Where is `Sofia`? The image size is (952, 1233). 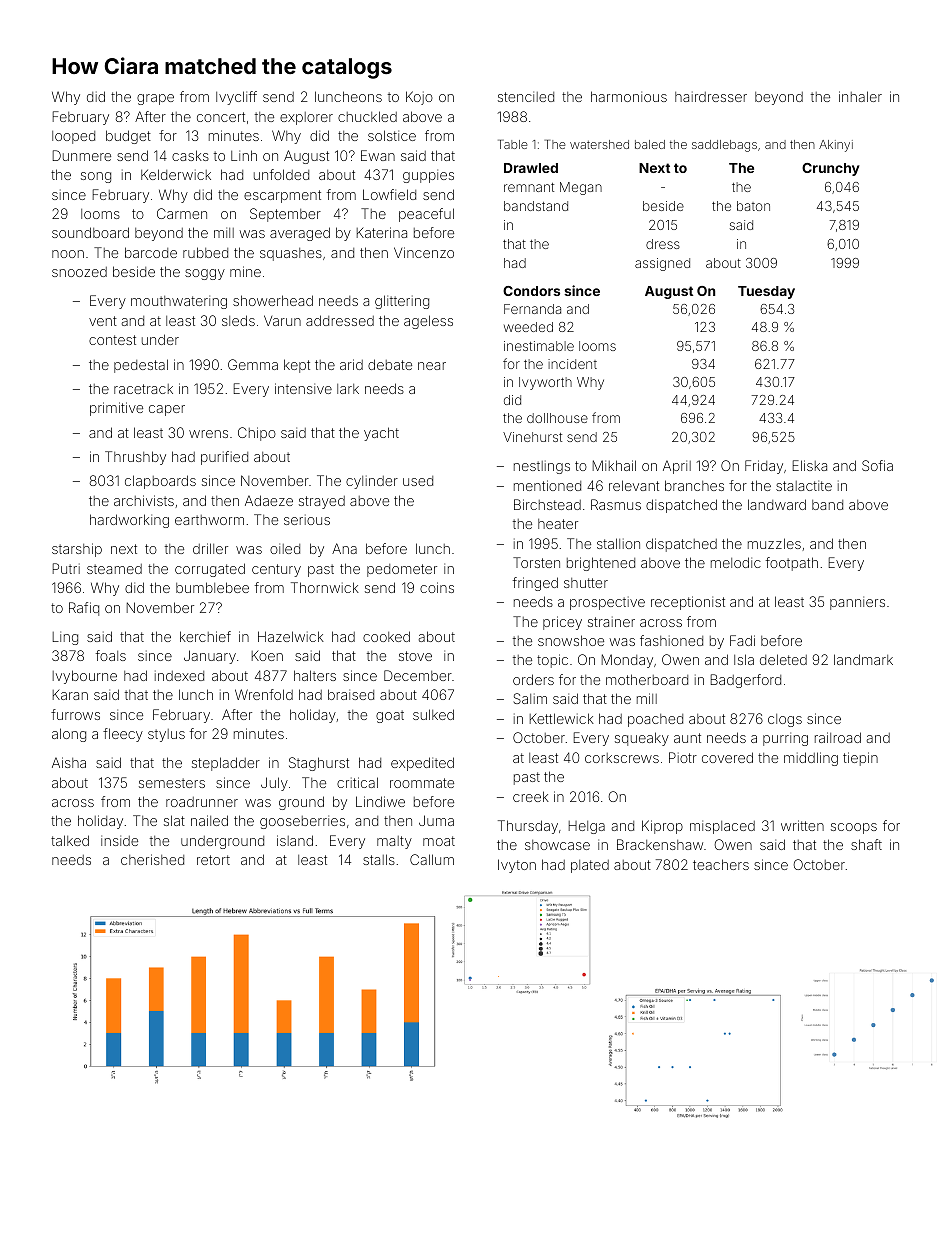
Sofia is located at coordinates (877, 465).
